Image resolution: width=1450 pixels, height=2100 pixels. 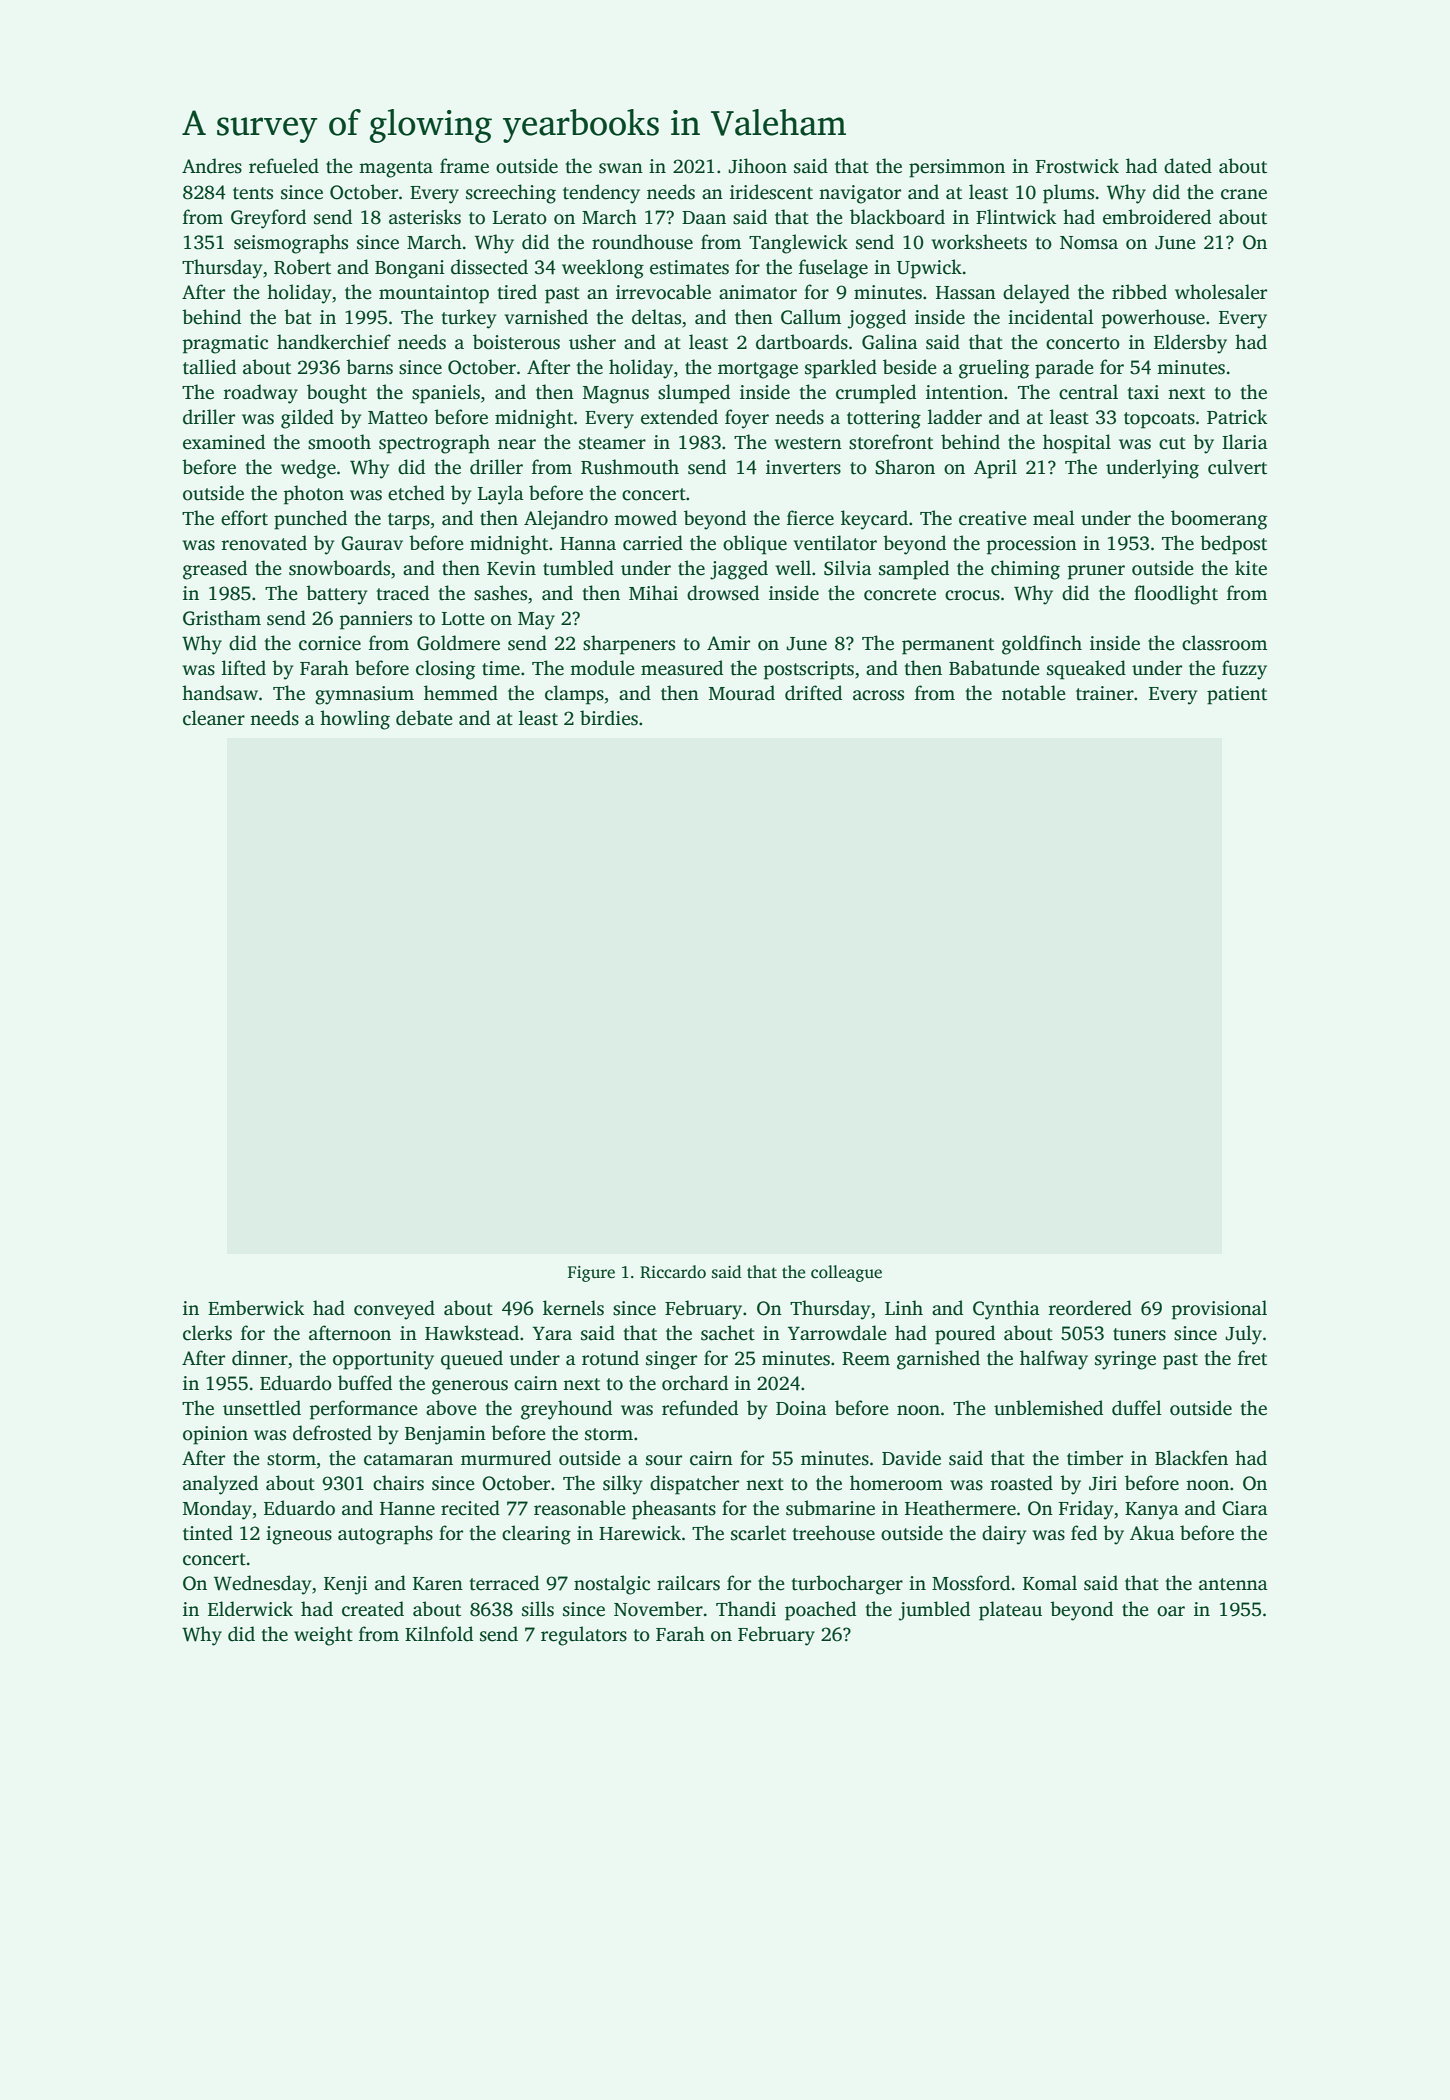 I want to click on sparkled, so click(x=841, y=369).
